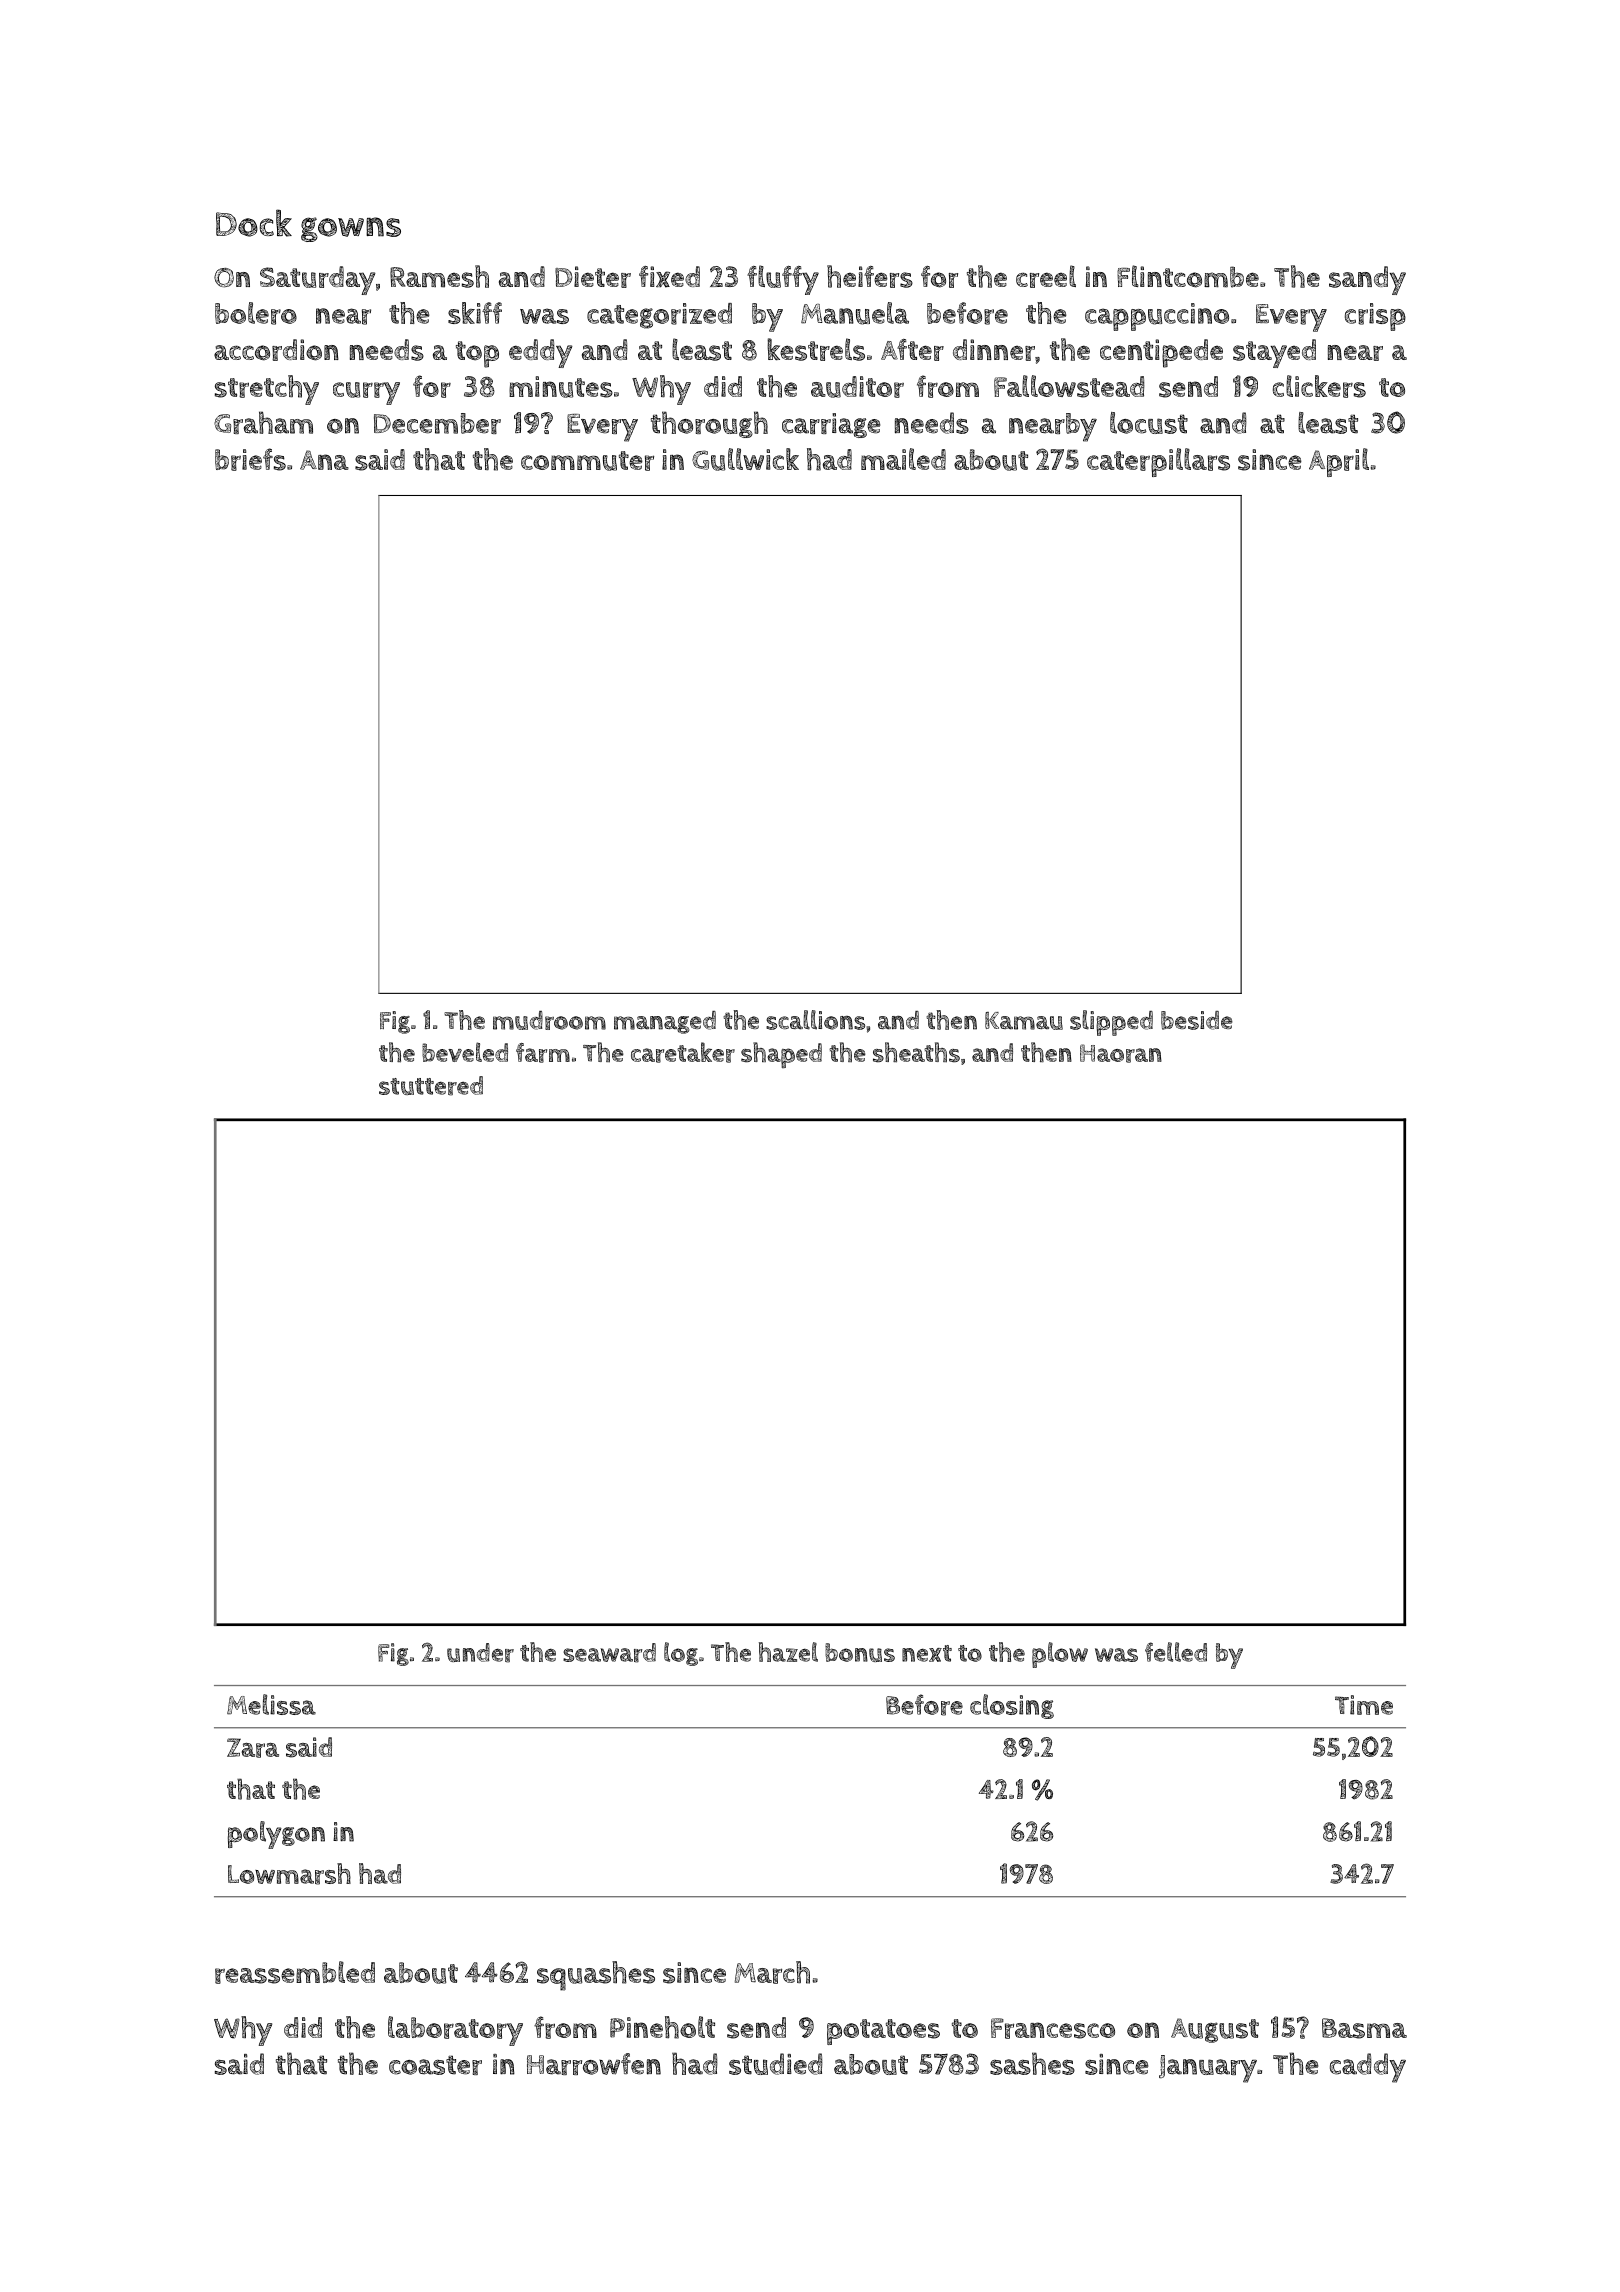 The width and height of the page is (1620, 2292). Describe the element at coordinates (1111, 1023) in the page. I see `slipped` at that location.
